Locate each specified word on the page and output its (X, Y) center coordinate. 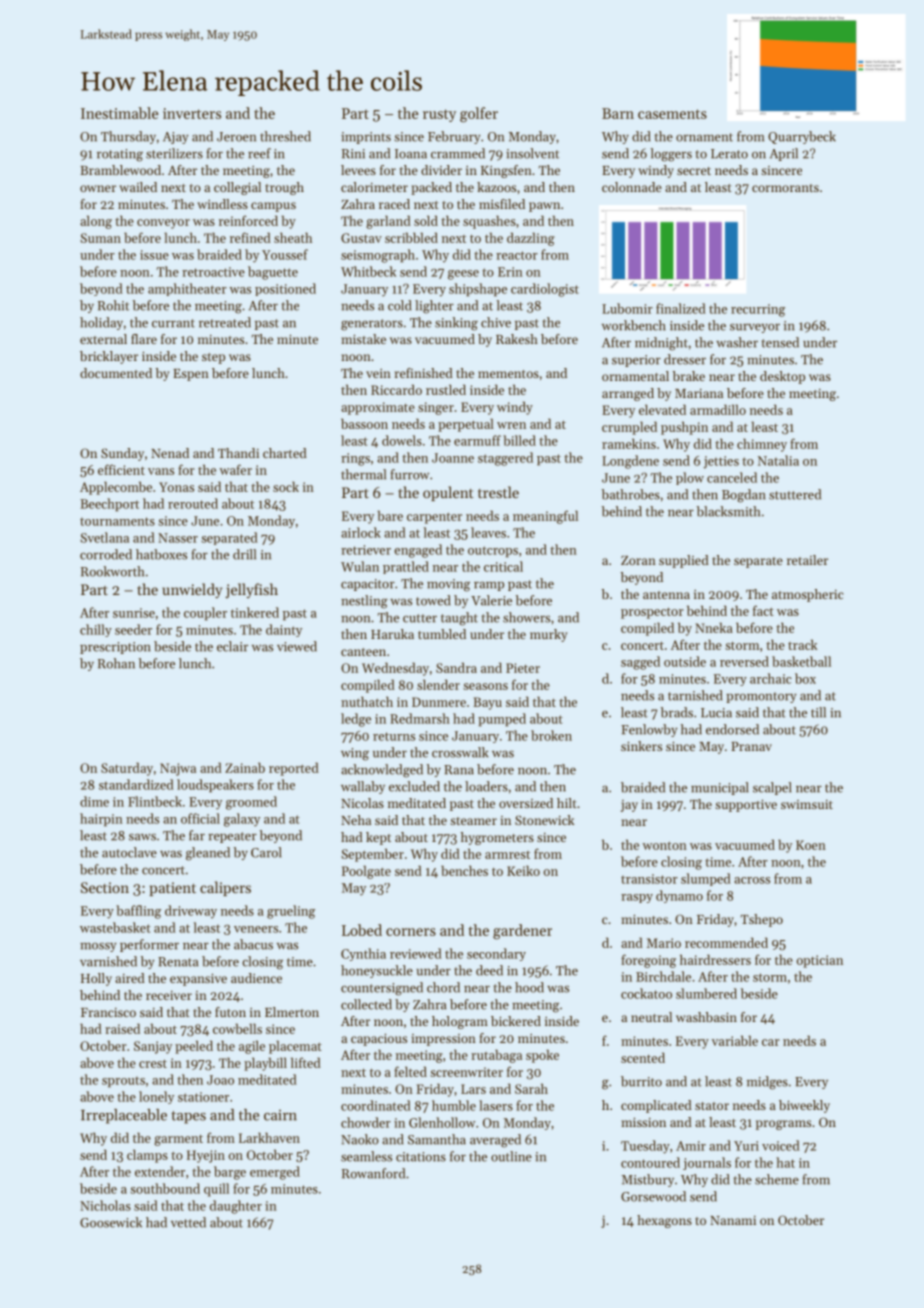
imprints (366, 138)
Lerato (729, 154)
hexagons (664, 1221)
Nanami (733, 1220)
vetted (188, 1222)
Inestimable (119, 113)
